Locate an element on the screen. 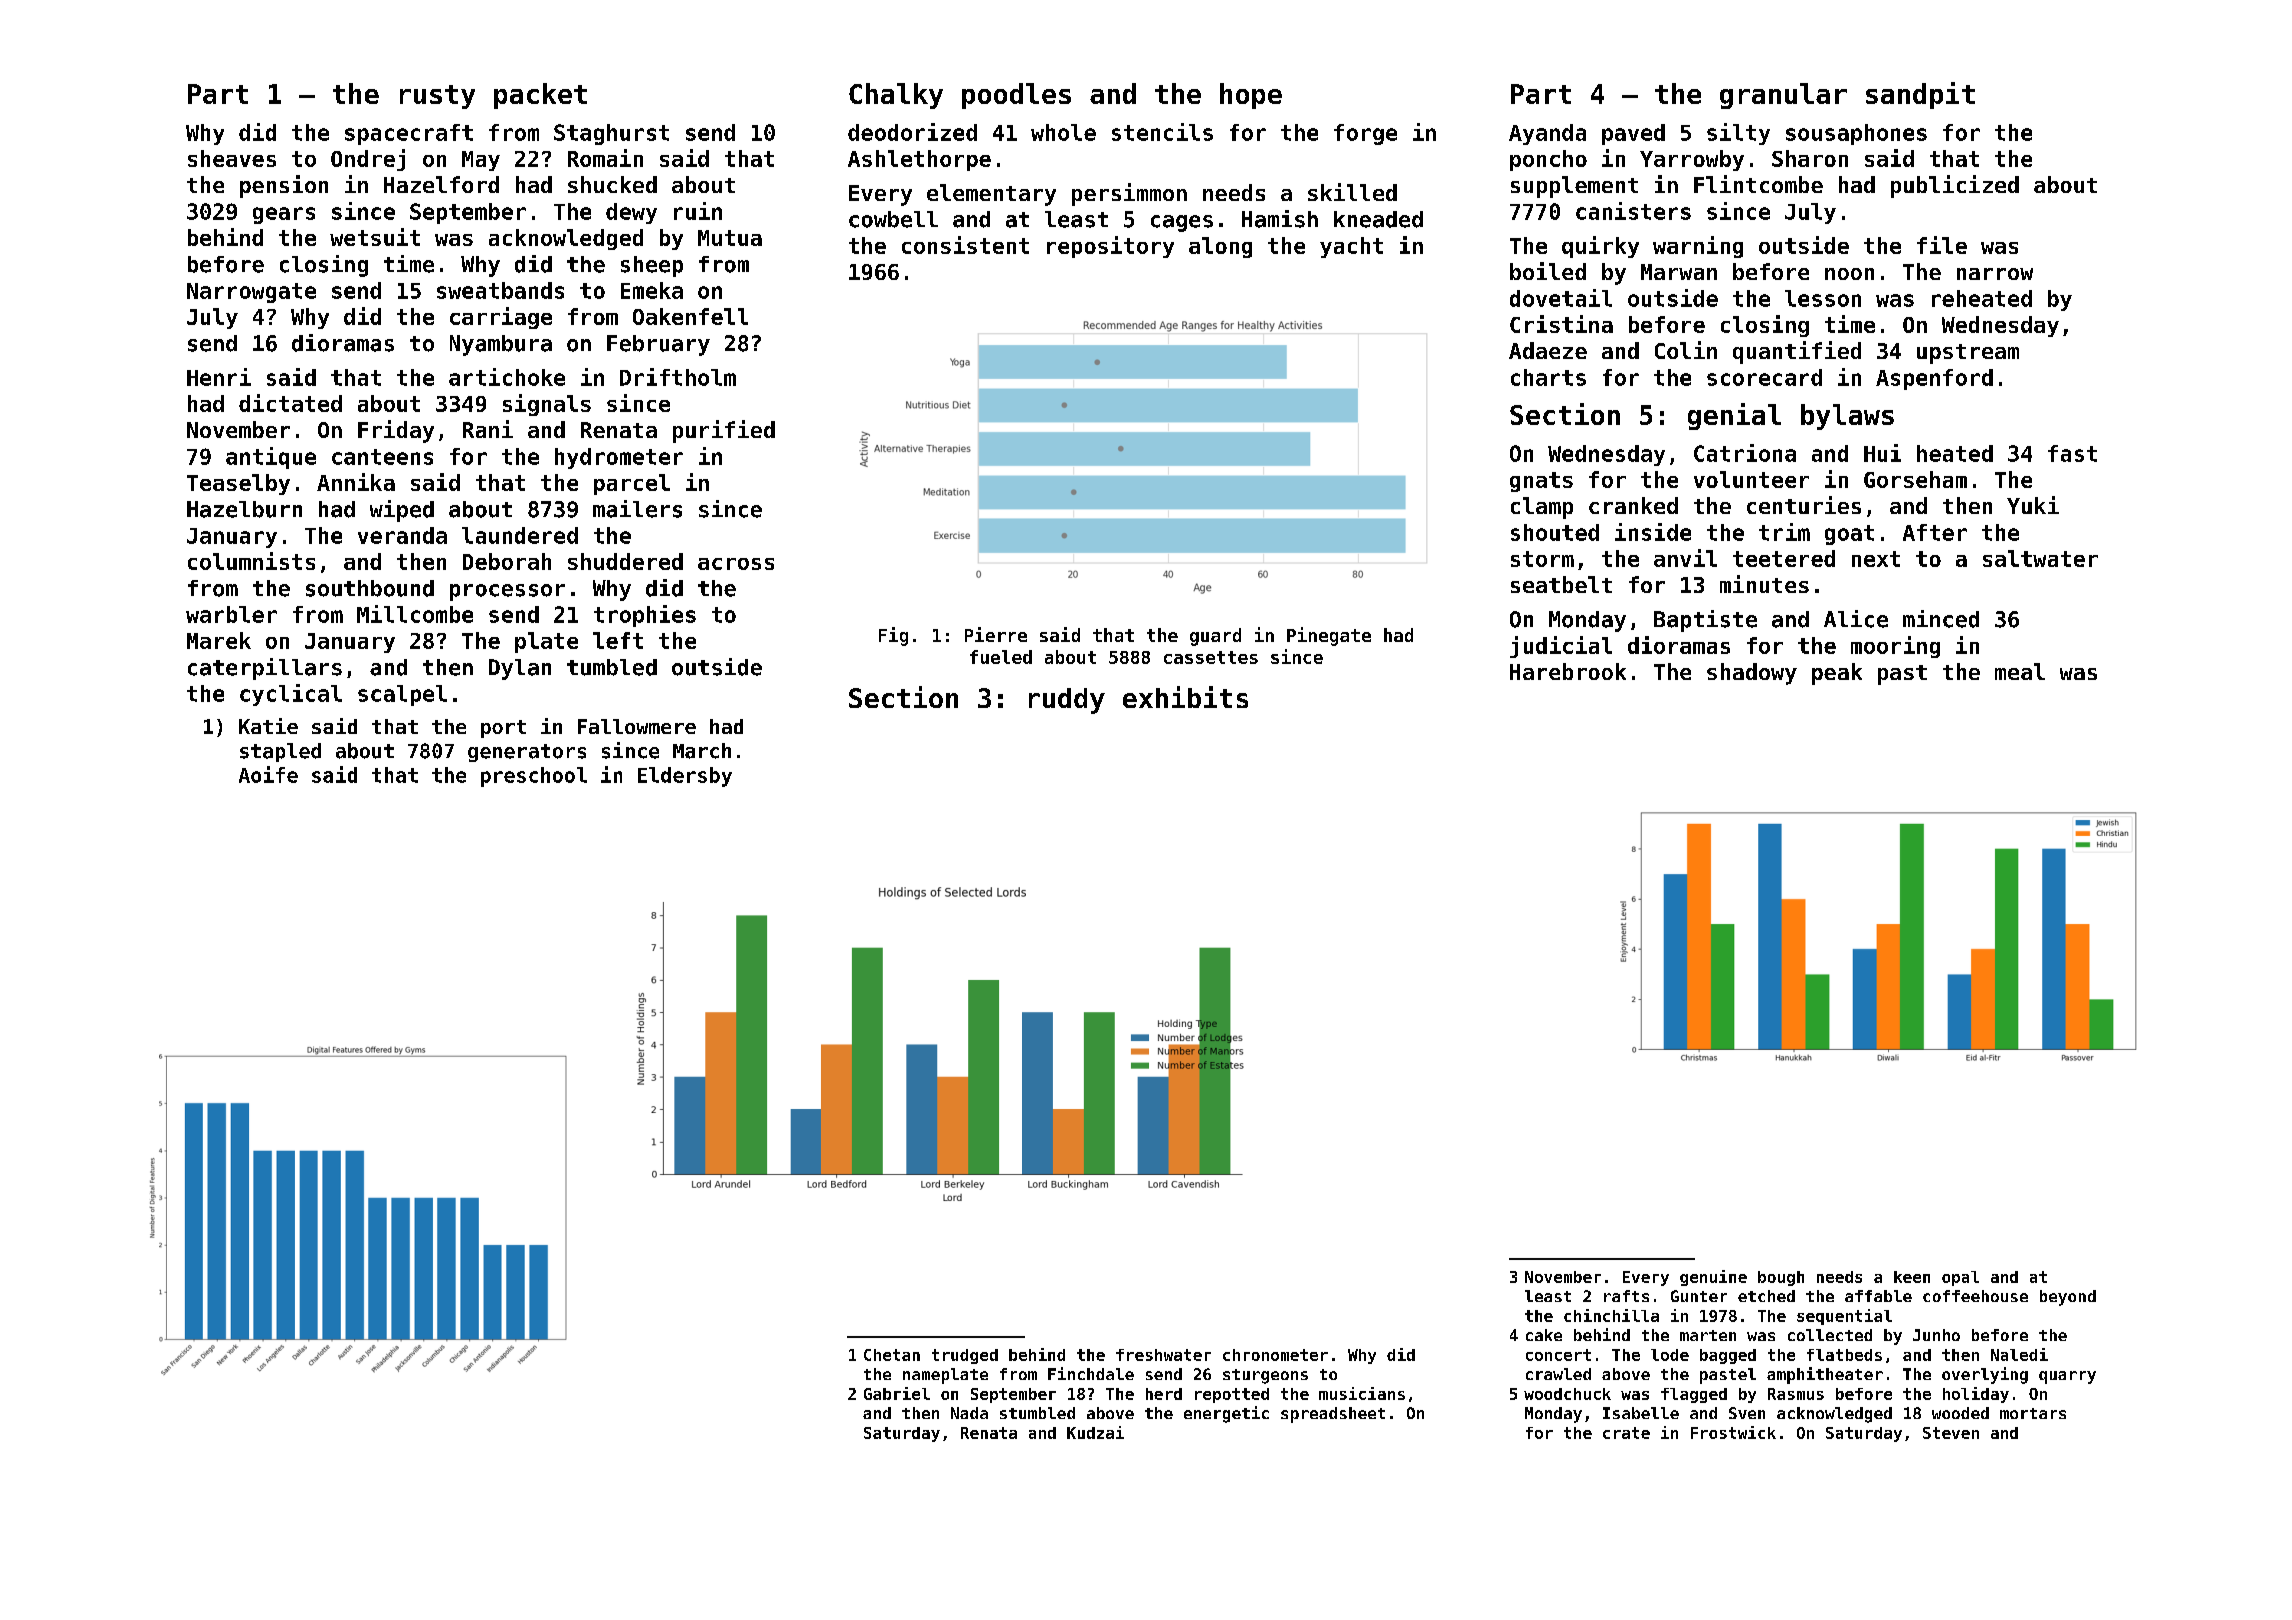  guard is located at coordinates (1215, 637).
